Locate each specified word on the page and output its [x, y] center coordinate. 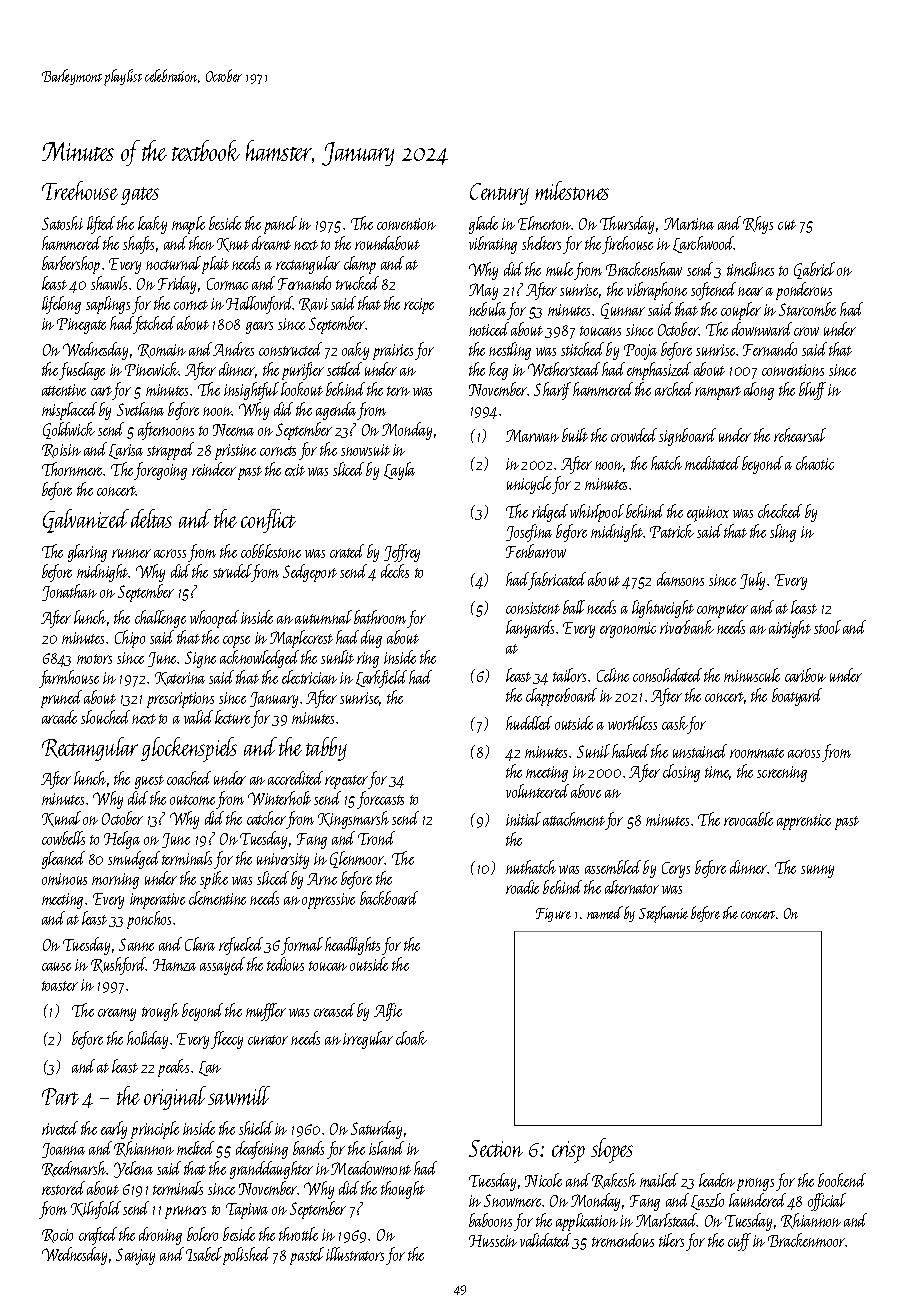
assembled [613, 867]
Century [499, 194]
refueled [241, 946]
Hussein [493, 1241]
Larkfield [381, 679]
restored [63, 1188]
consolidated [667, 675]
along [759, 391]
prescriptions [180, 700]
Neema [233, 430]
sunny [817, 871]
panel [280, 225]
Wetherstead [564, 369]
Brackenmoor [806, 1240]
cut [787, 225]
